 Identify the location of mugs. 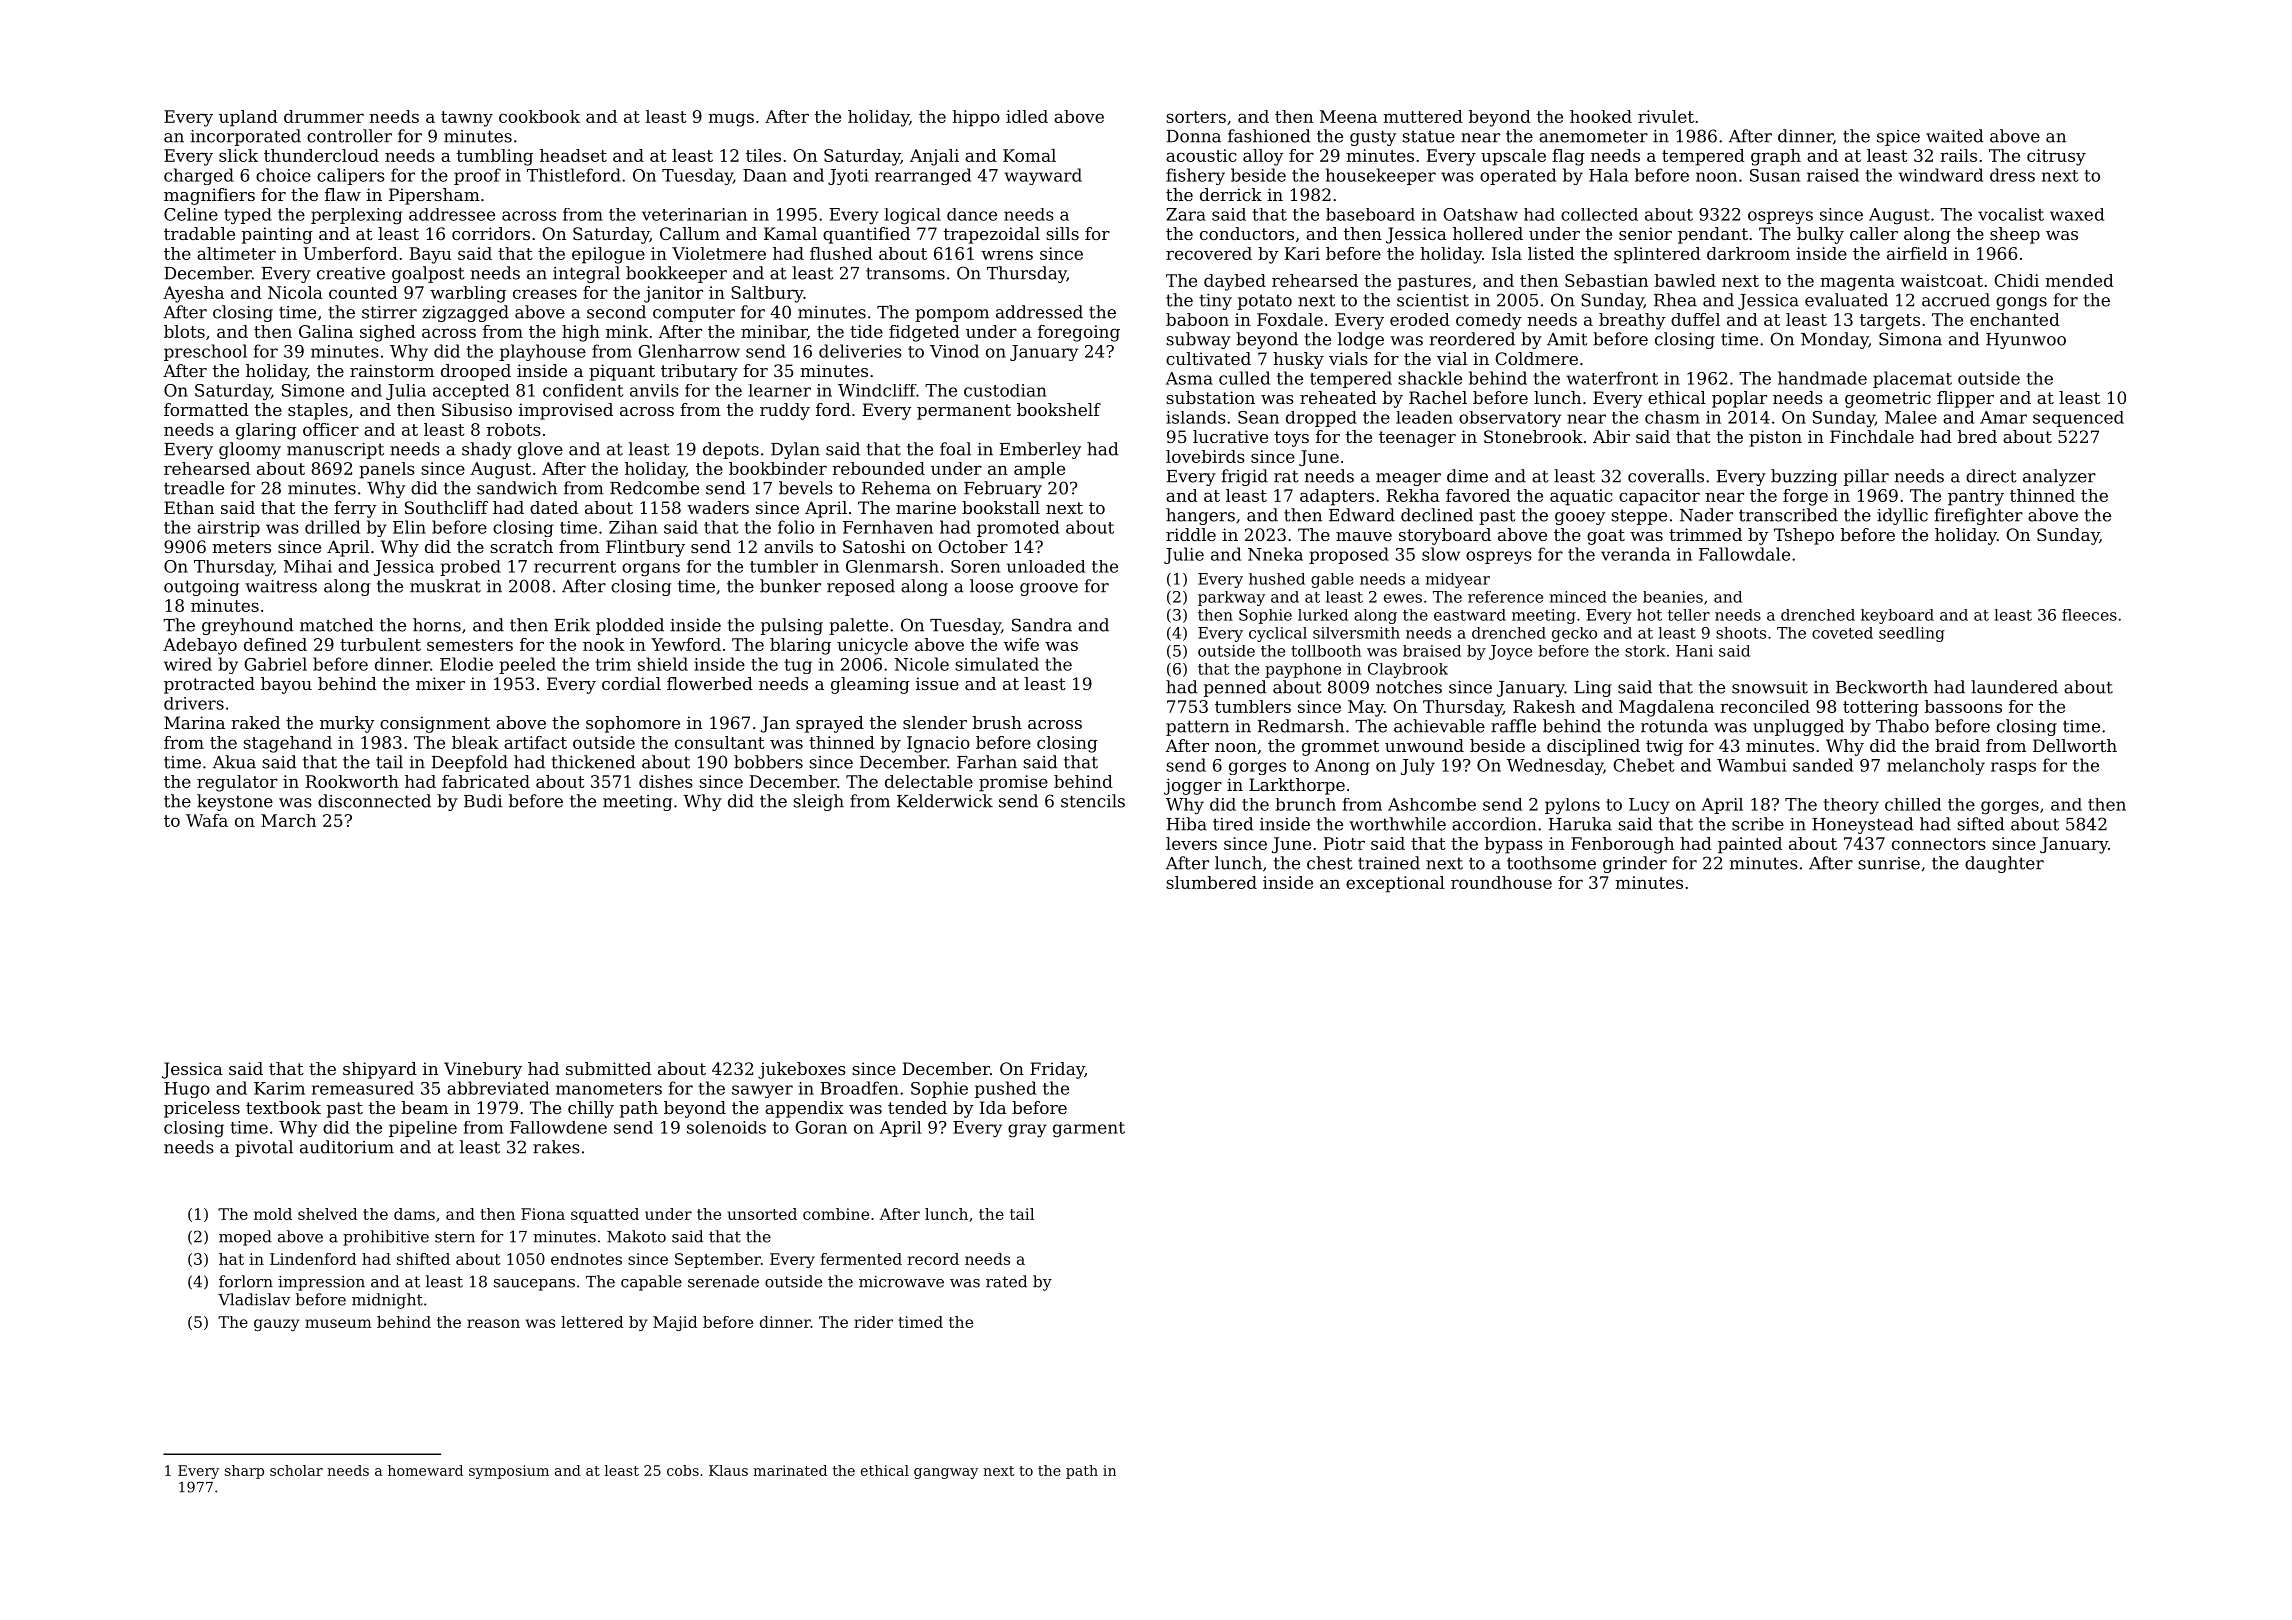
(731, 120).
